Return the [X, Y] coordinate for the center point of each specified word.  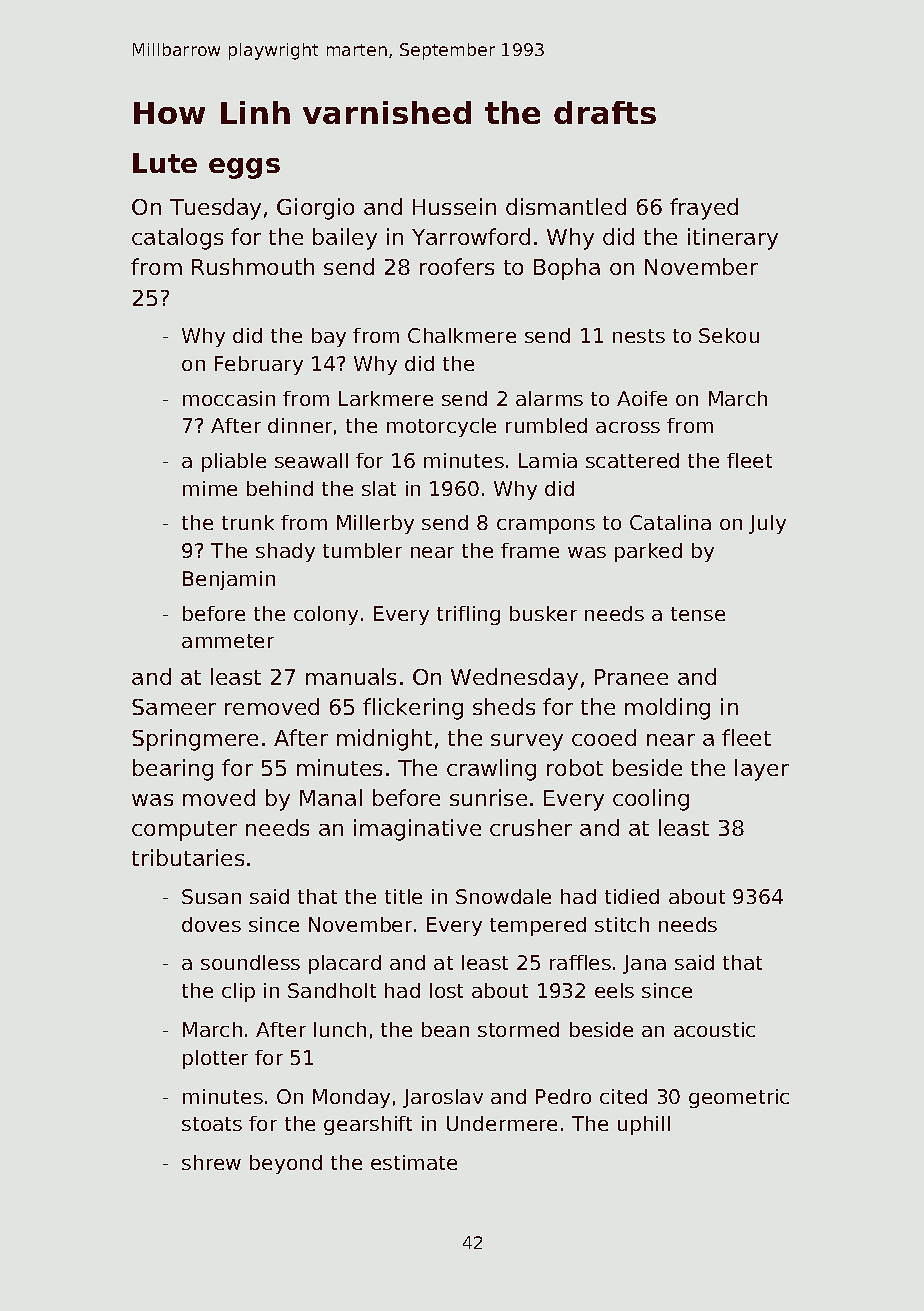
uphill [644, 1125]
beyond [286, 1164]
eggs [244, 168]
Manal [331, 797]
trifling [468, 615]
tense [698, 614]
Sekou [729, 335]
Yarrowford [471, 236]
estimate [414, 1162]
